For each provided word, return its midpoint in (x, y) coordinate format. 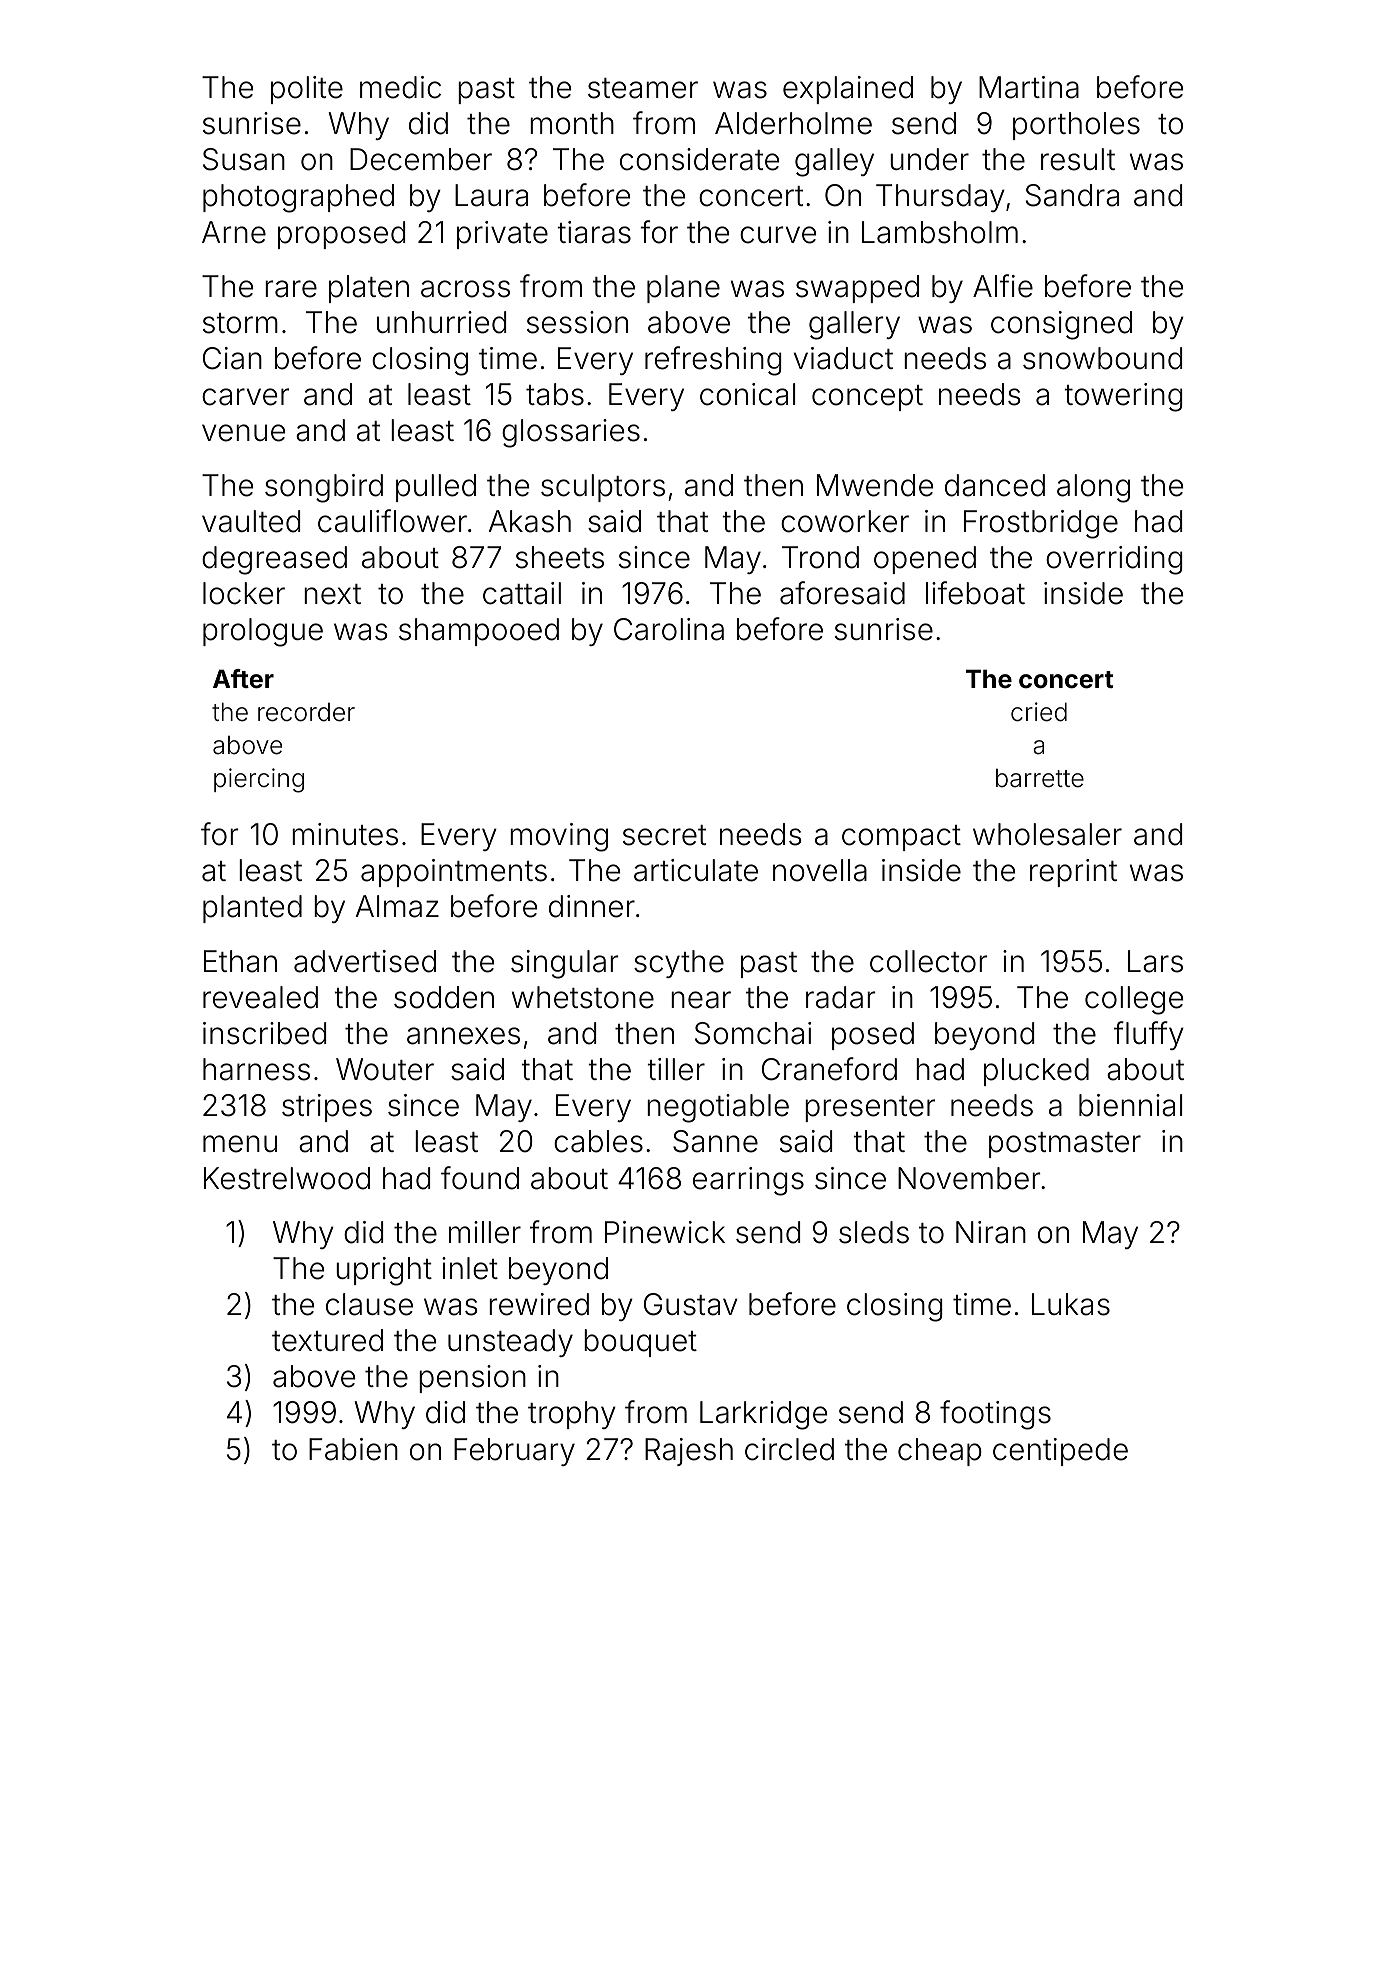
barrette (1040, 778)
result (1078, 159)
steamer (643, 88)
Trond (820, 557)
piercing (259, 780)
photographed (298, 198)
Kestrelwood (287, 1178)
